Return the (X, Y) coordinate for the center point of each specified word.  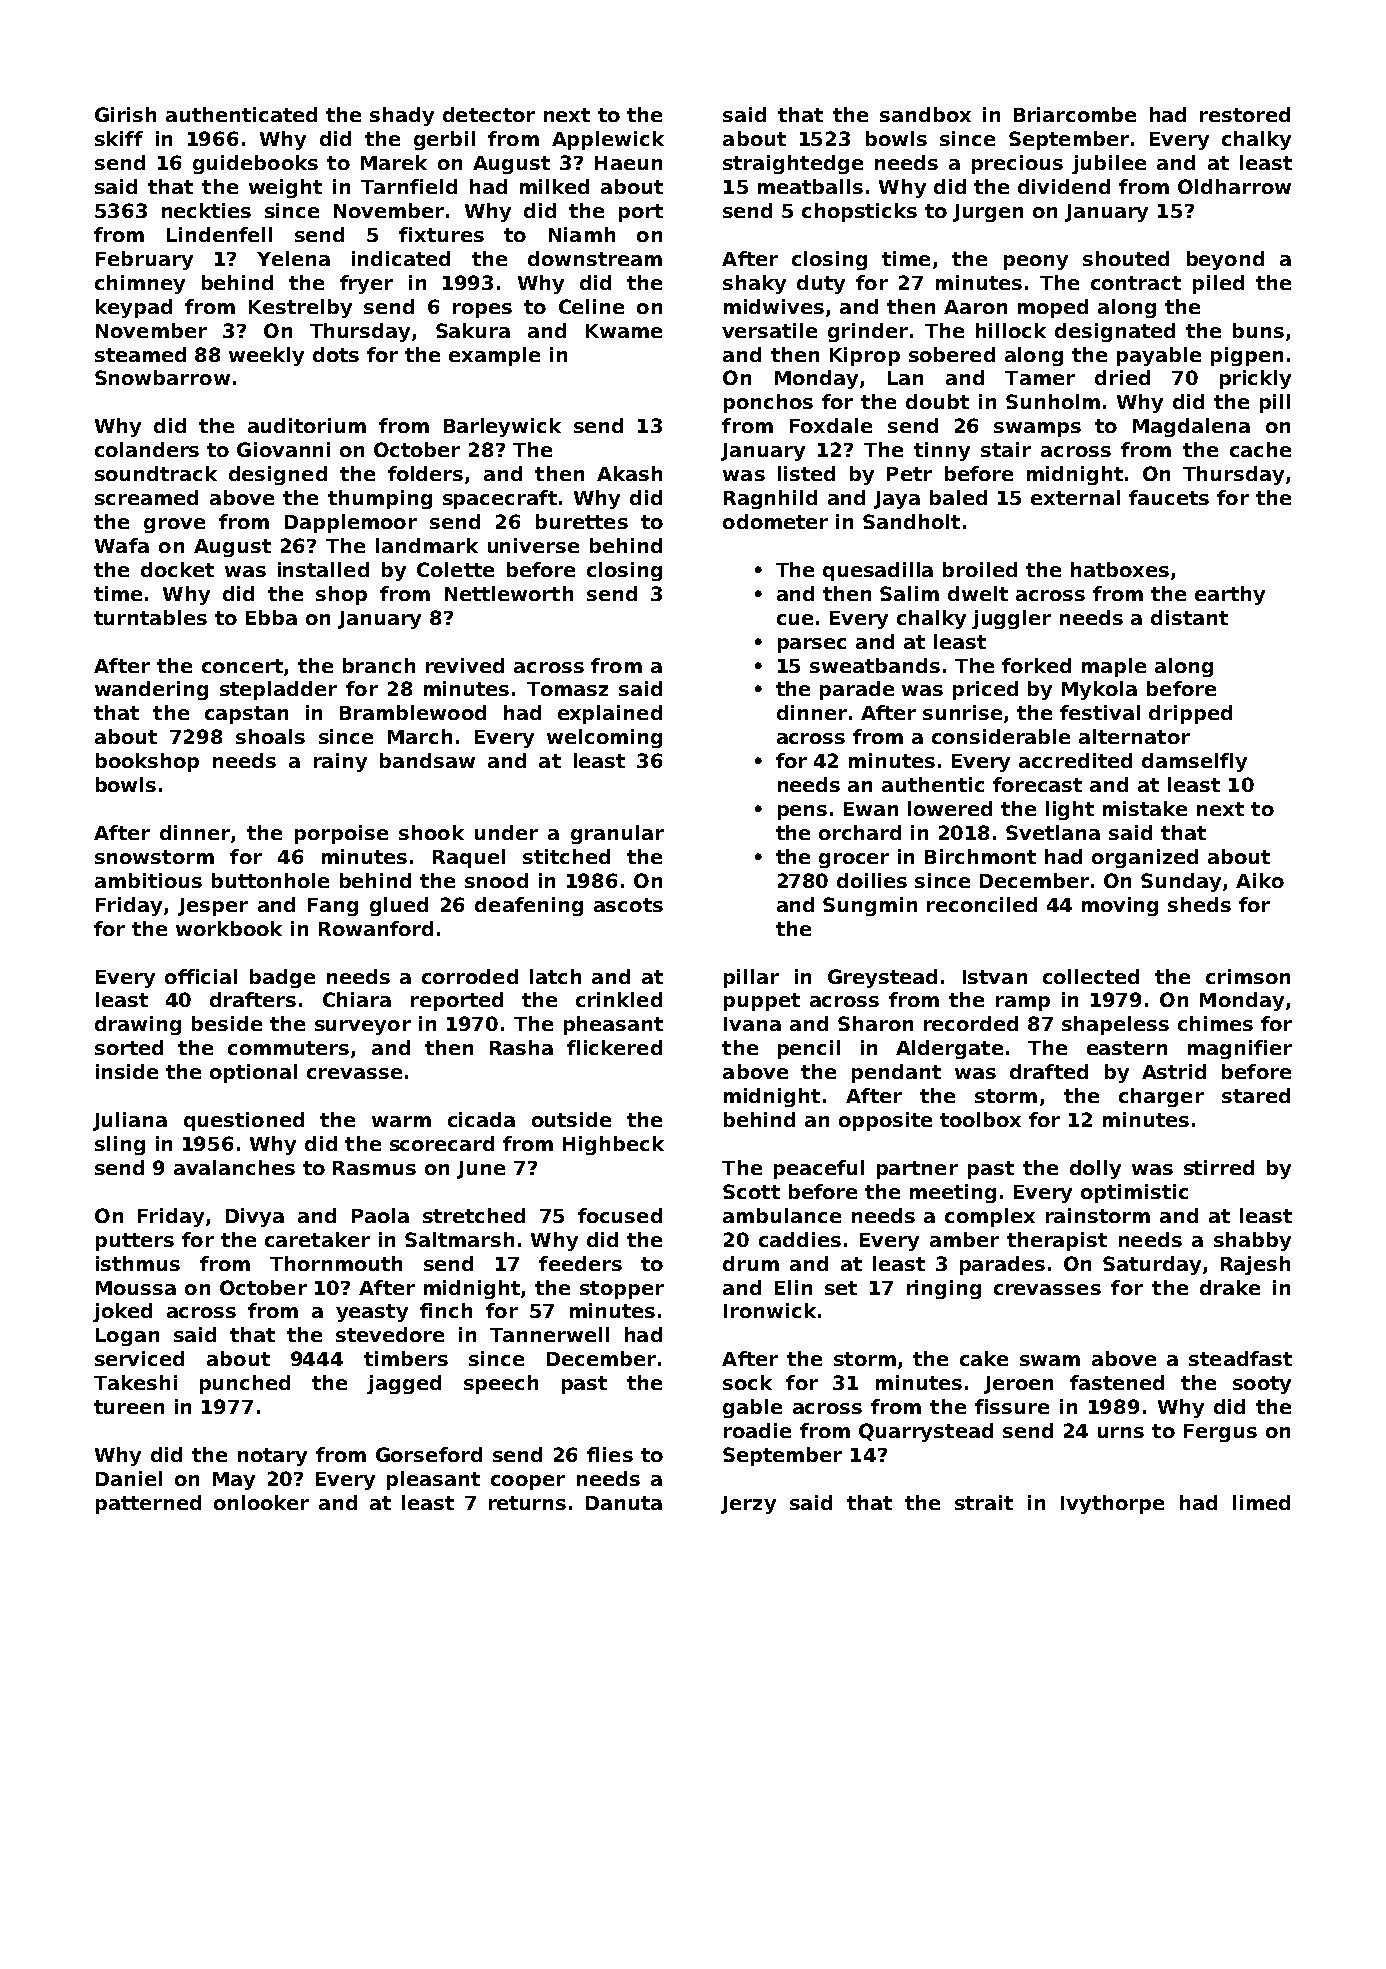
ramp (1023, 1003)
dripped (1190, 714)
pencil (809, 1049)
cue (795, 619)
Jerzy (748, 1505)
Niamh (582, 234)
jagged (404, 1384)
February (144, 260)
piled (1218, 284)
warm (401, 1121)
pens (802, 812)
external (1075, 497)
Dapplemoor (351, 523)
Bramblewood (413, 712)
